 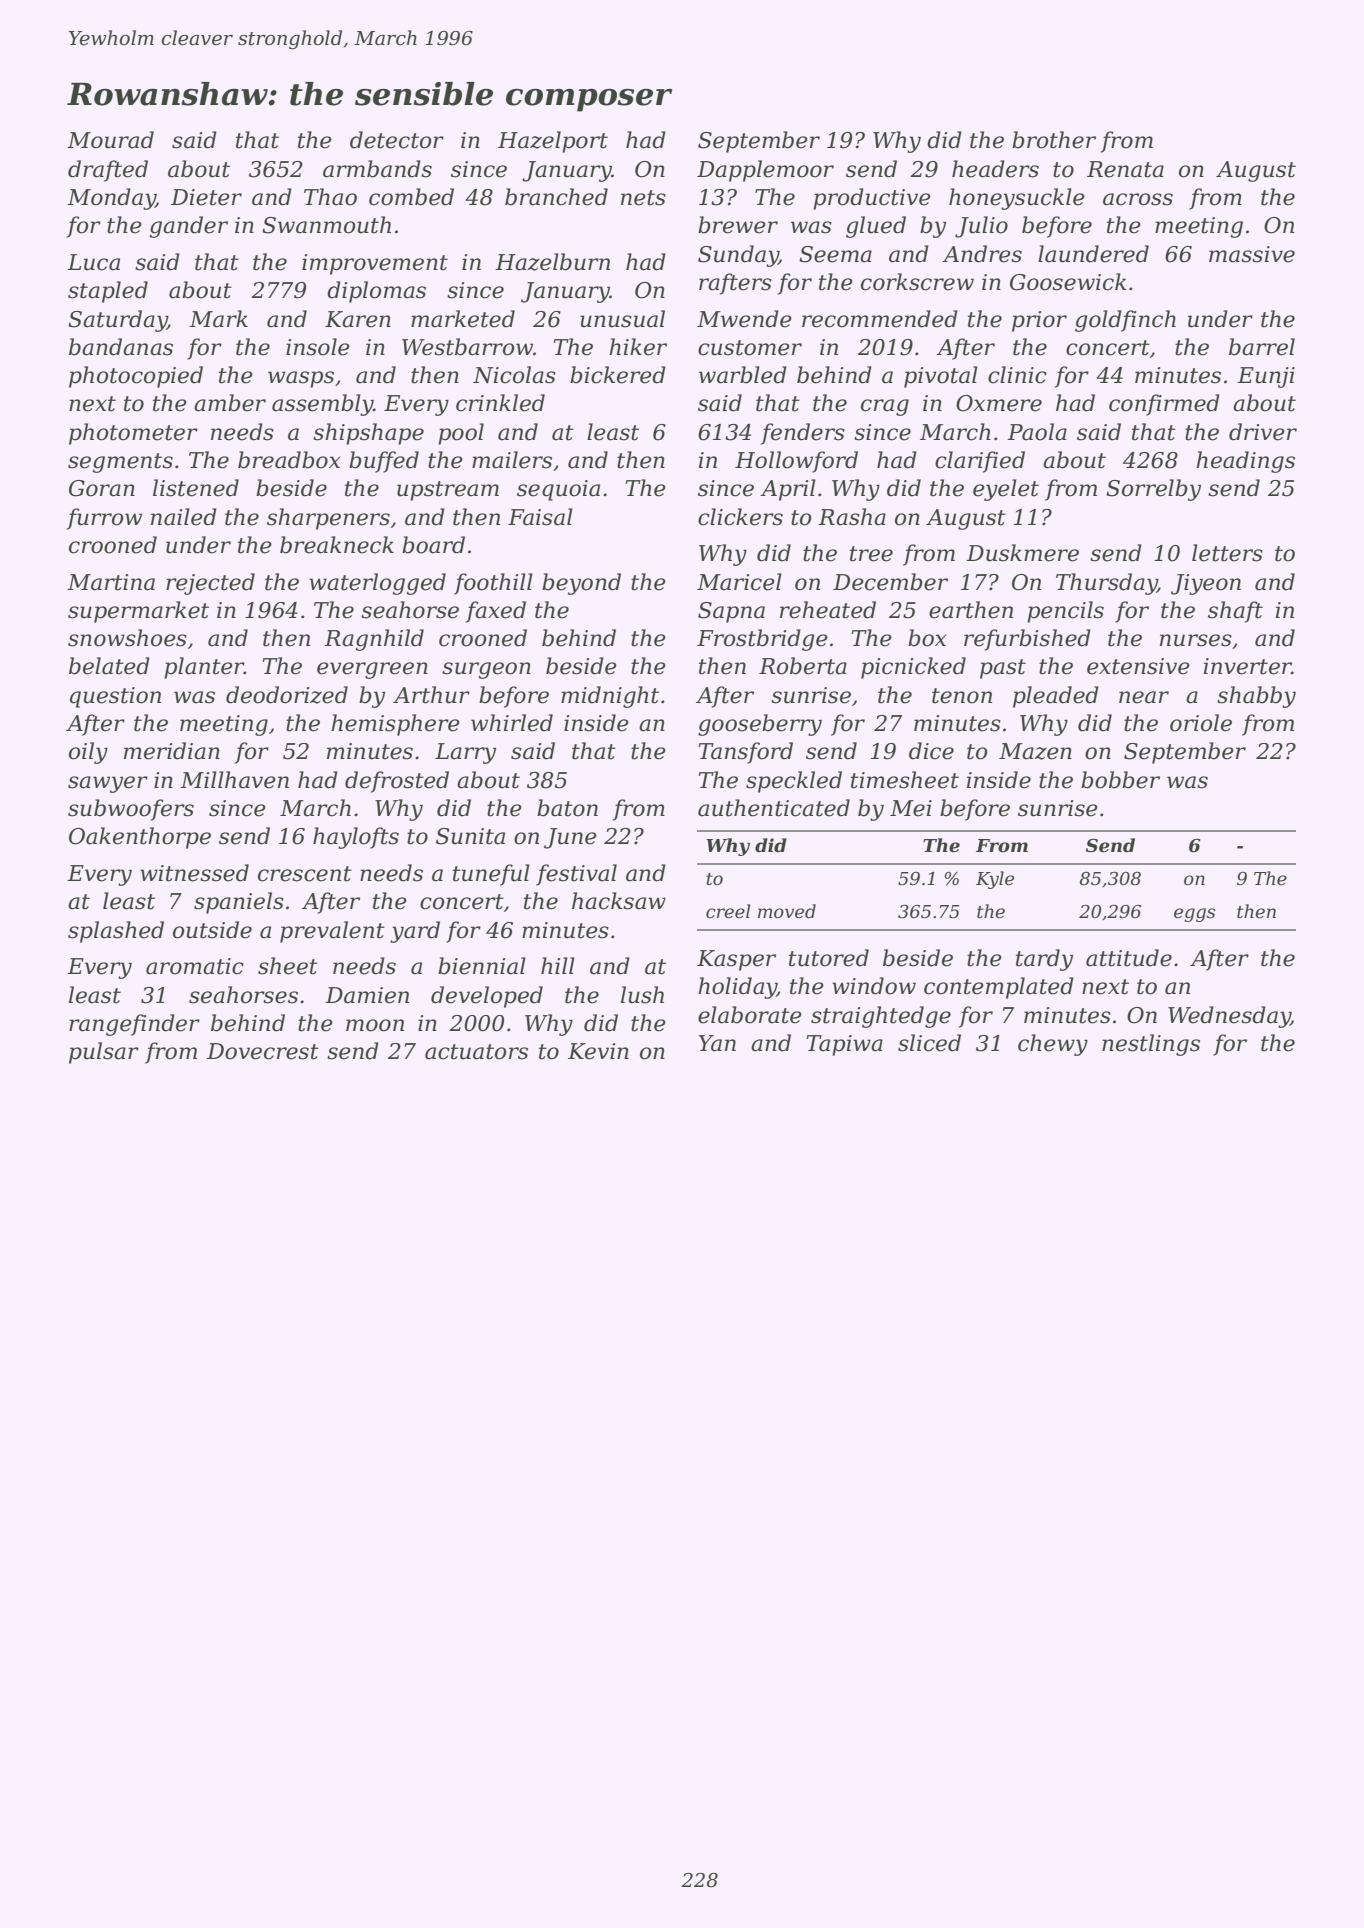 What do you see at coordinates (397, 140) in the document?
I see `detector` at bounding box center [397, 140].
